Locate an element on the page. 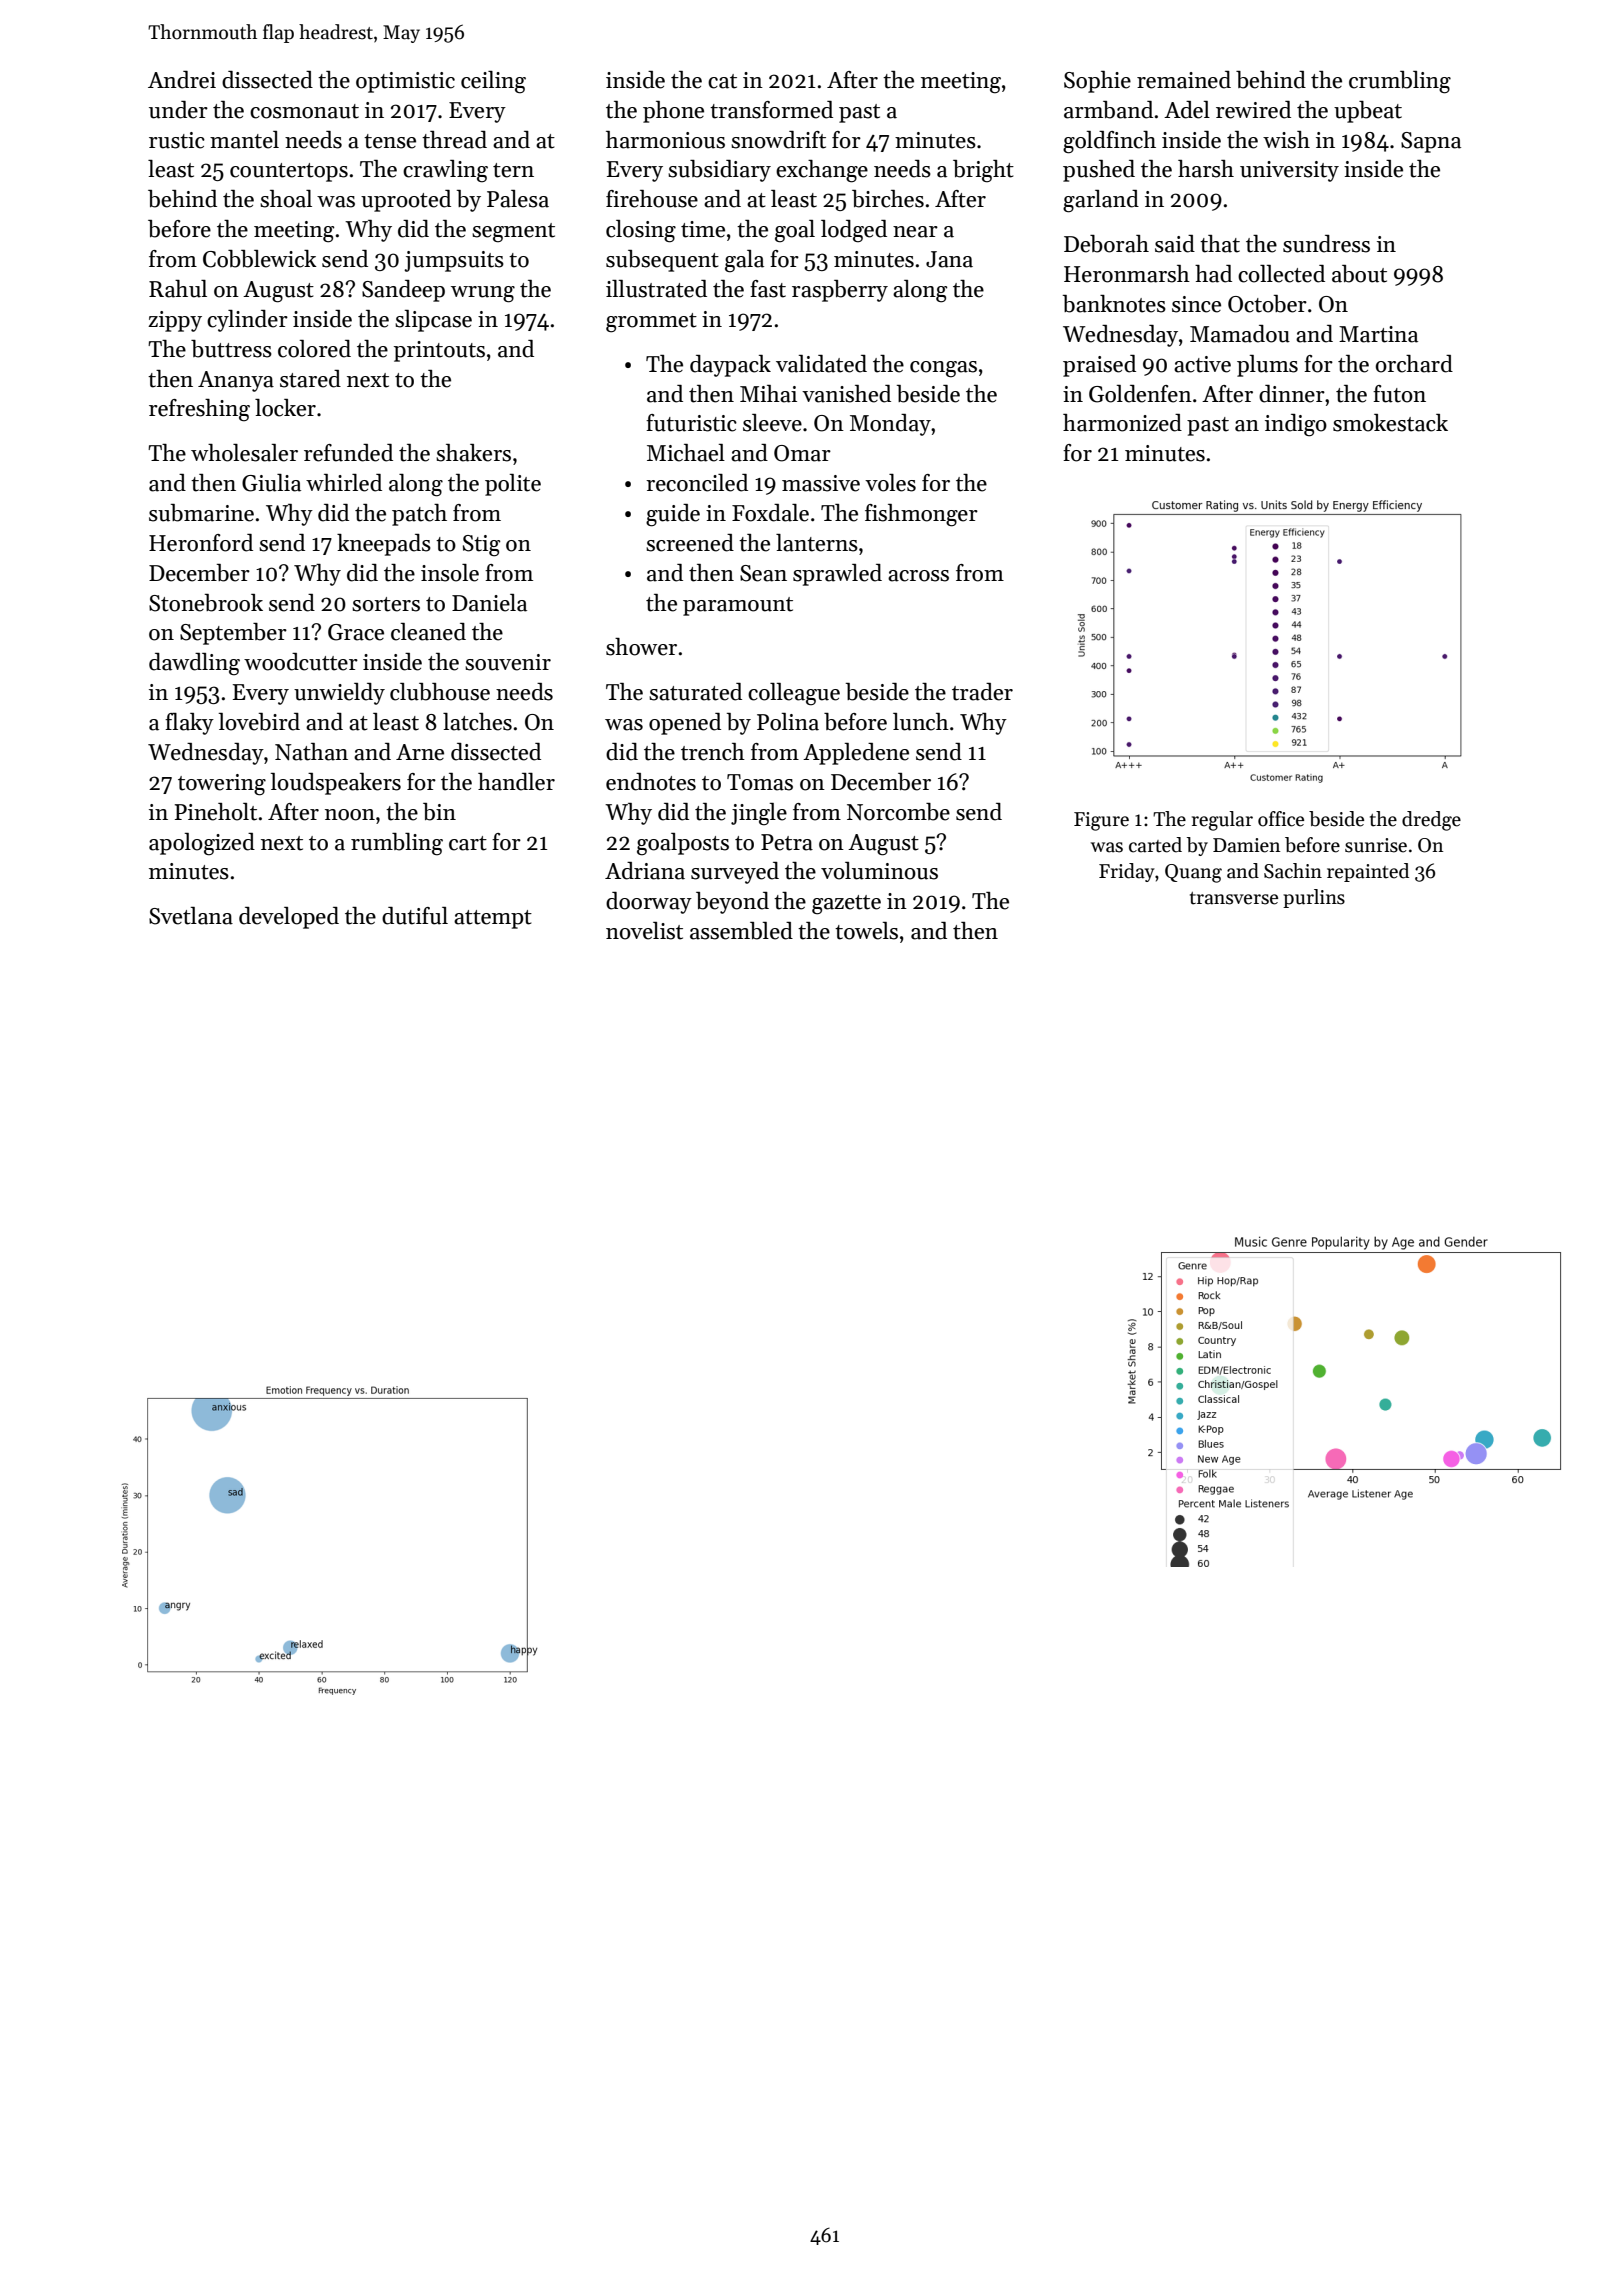  garland is located at coordinates (1101, 201).
